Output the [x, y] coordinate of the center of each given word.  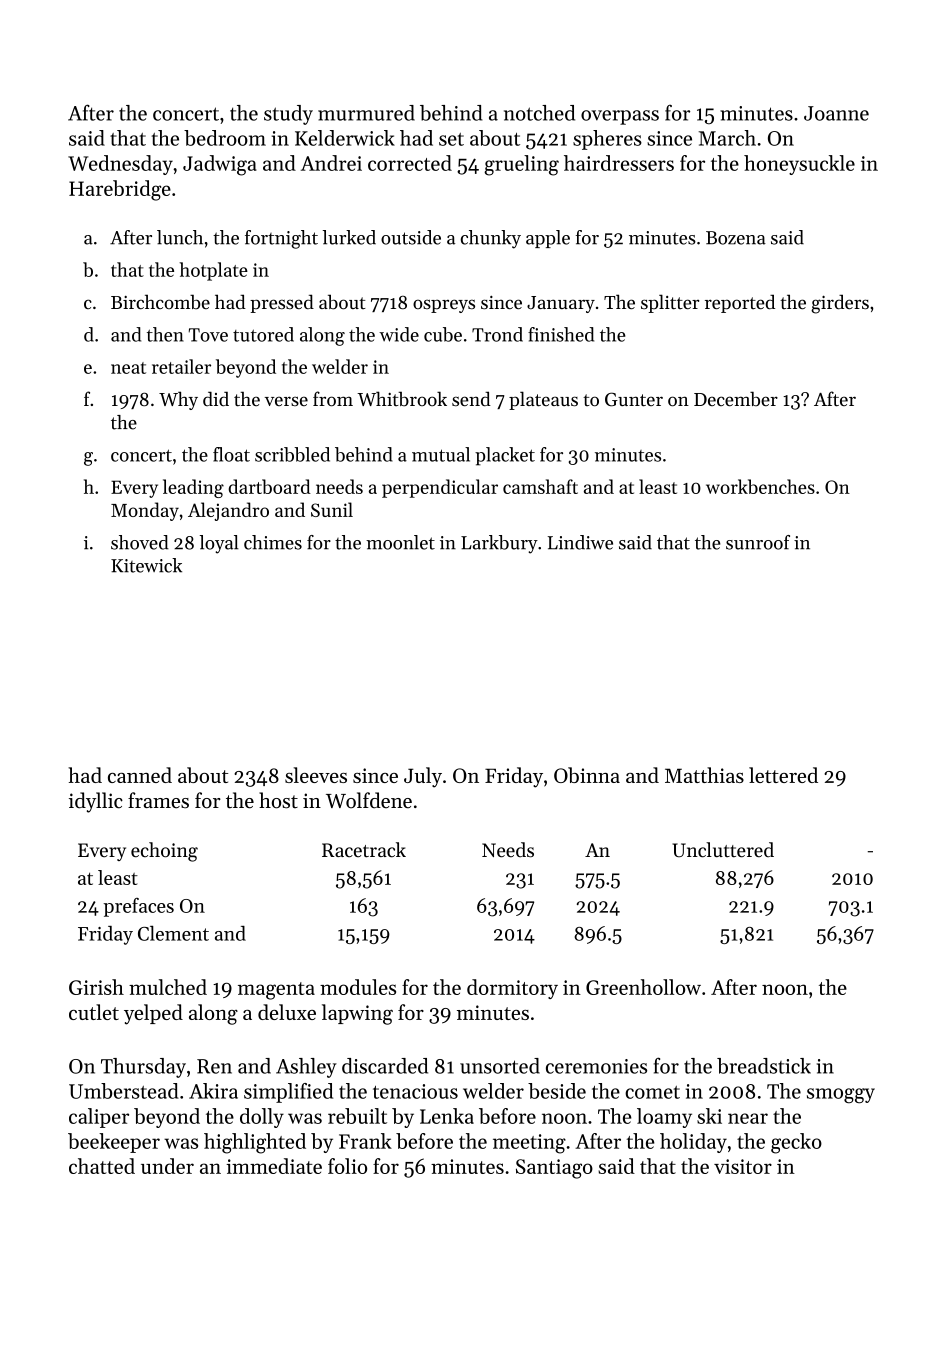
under [167, 1166]
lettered [783, 775]
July [423, 777]
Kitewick [146, 565]
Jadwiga [220, 165]
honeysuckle [799, 165]
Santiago [554, 1169]
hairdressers [619, 163]
